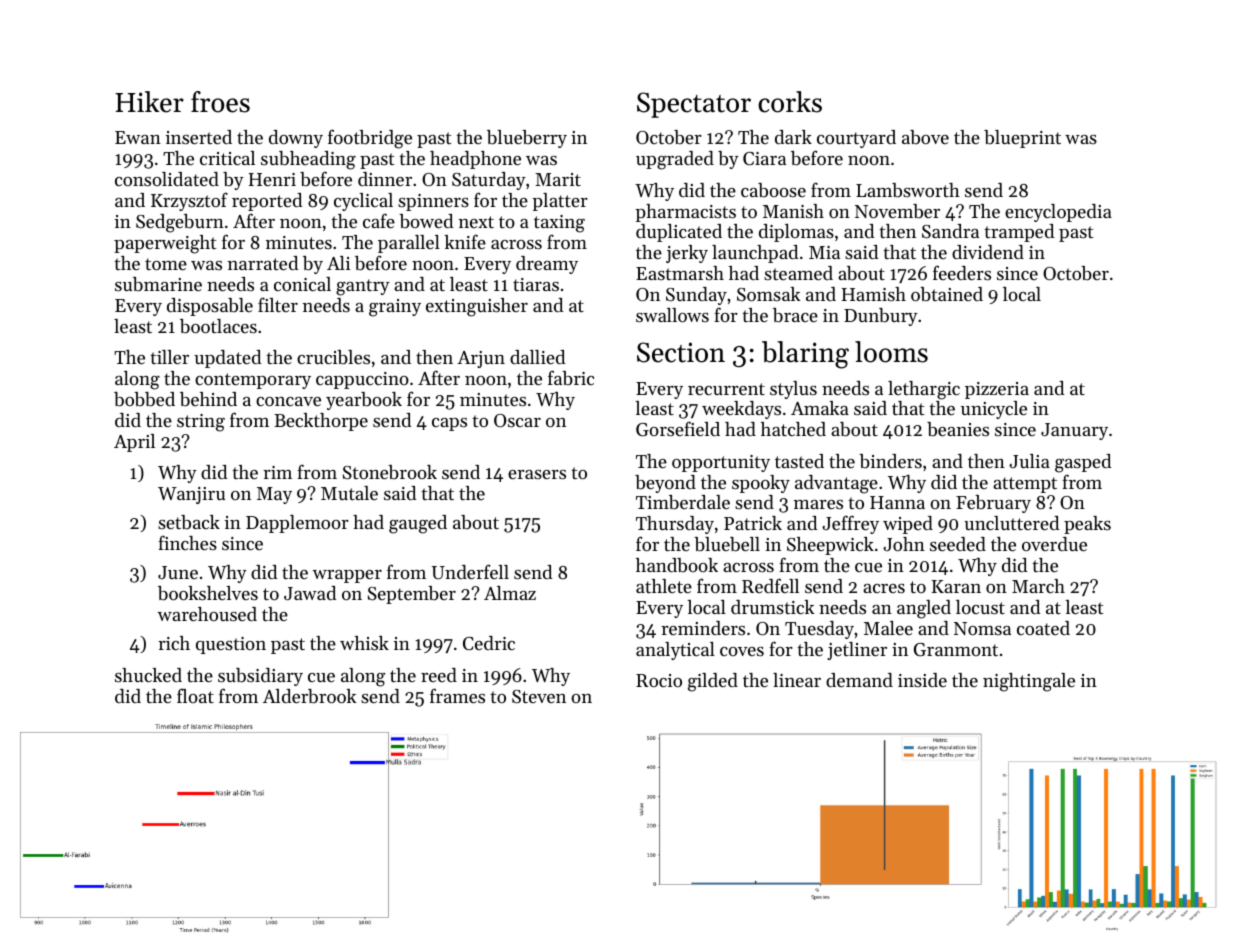 This screenshot has height=952, width=1233. Describe the element at coordinates (321, 422) in the screenshot. I see `Beckthorpe` at that location.
